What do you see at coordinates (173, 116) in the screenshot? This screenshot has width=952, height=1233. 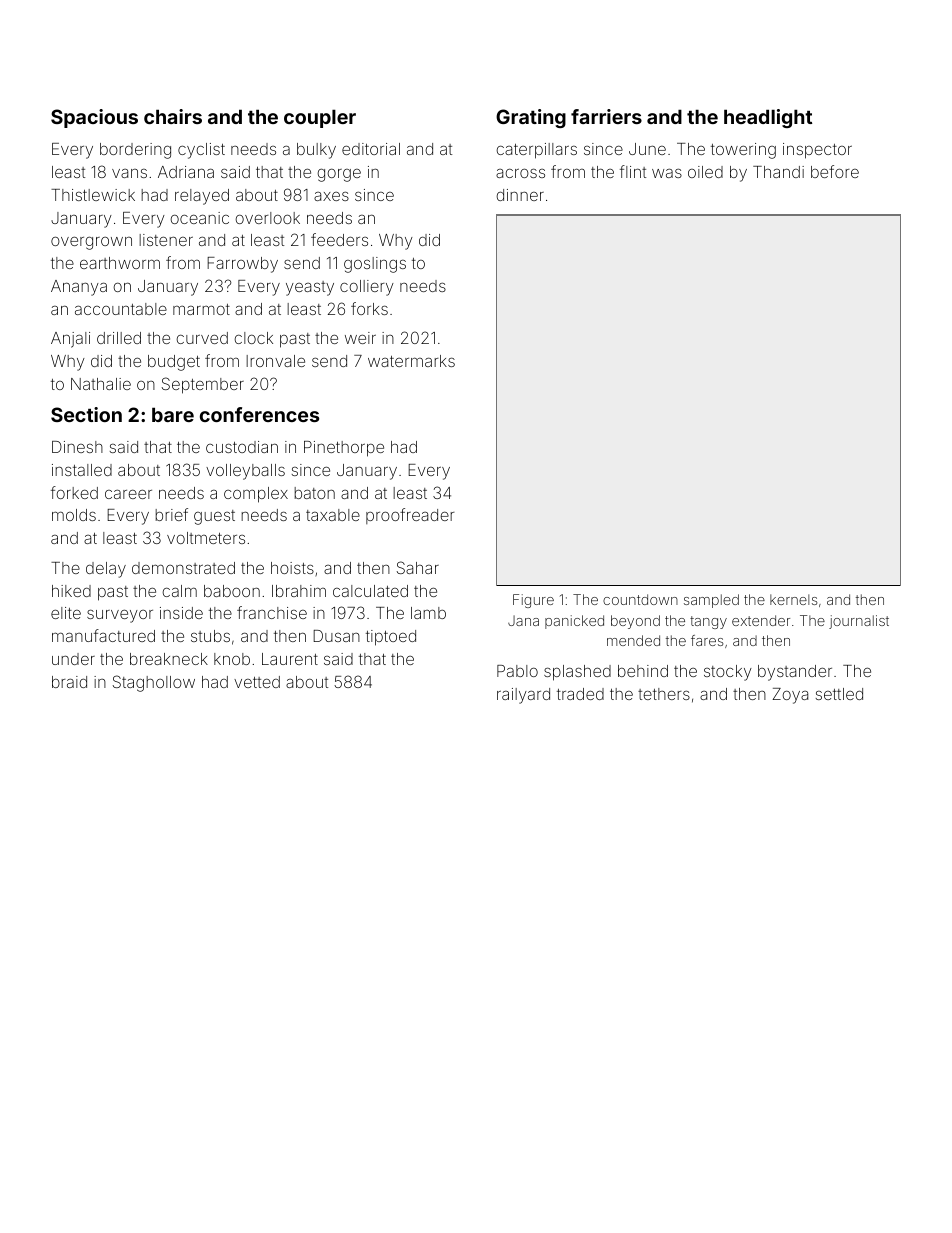 I see `chairs` at bounding box center [173, 116].
